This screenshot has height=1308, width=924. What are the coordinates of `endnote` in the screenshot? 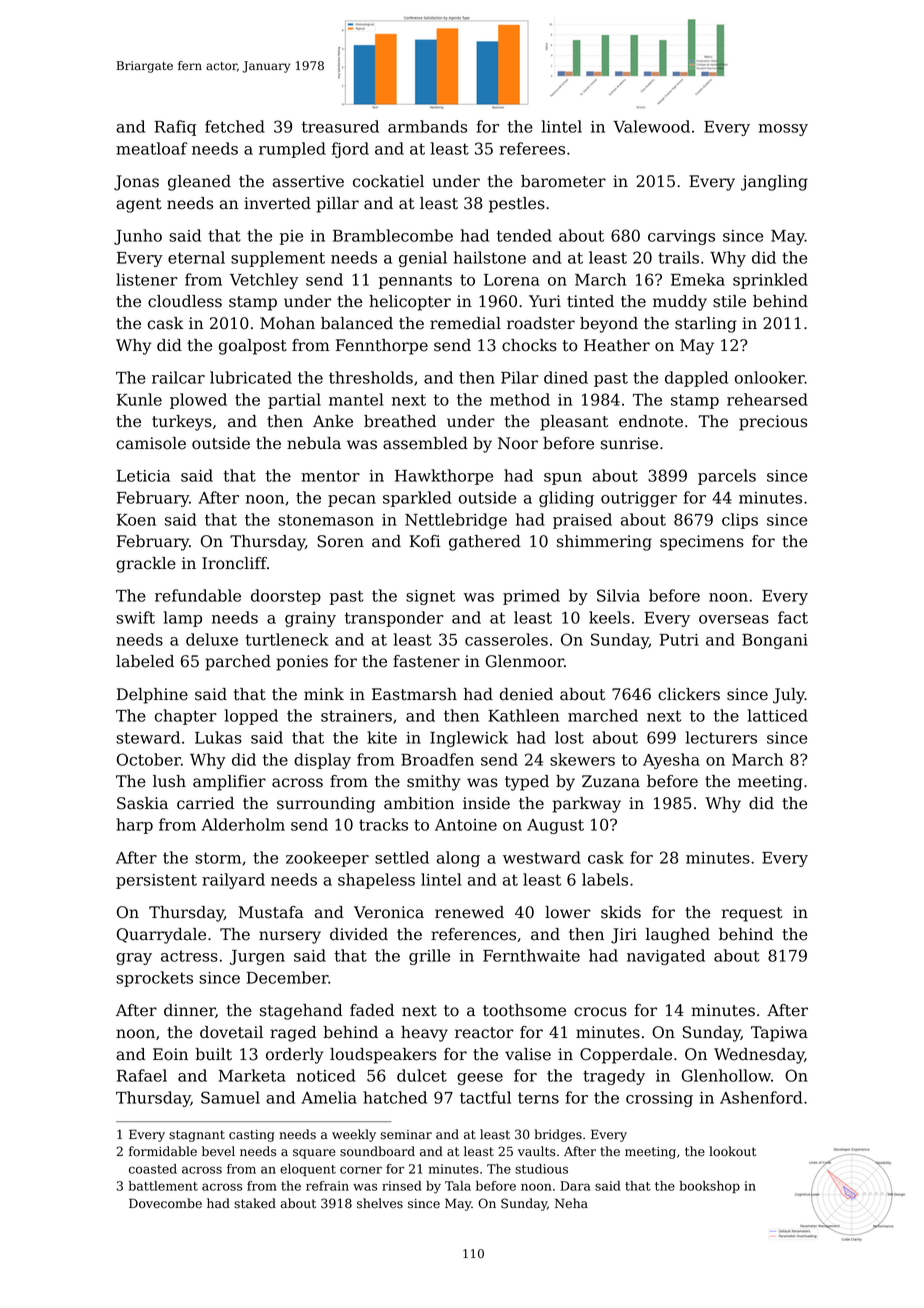 It's located at (651, 421).
